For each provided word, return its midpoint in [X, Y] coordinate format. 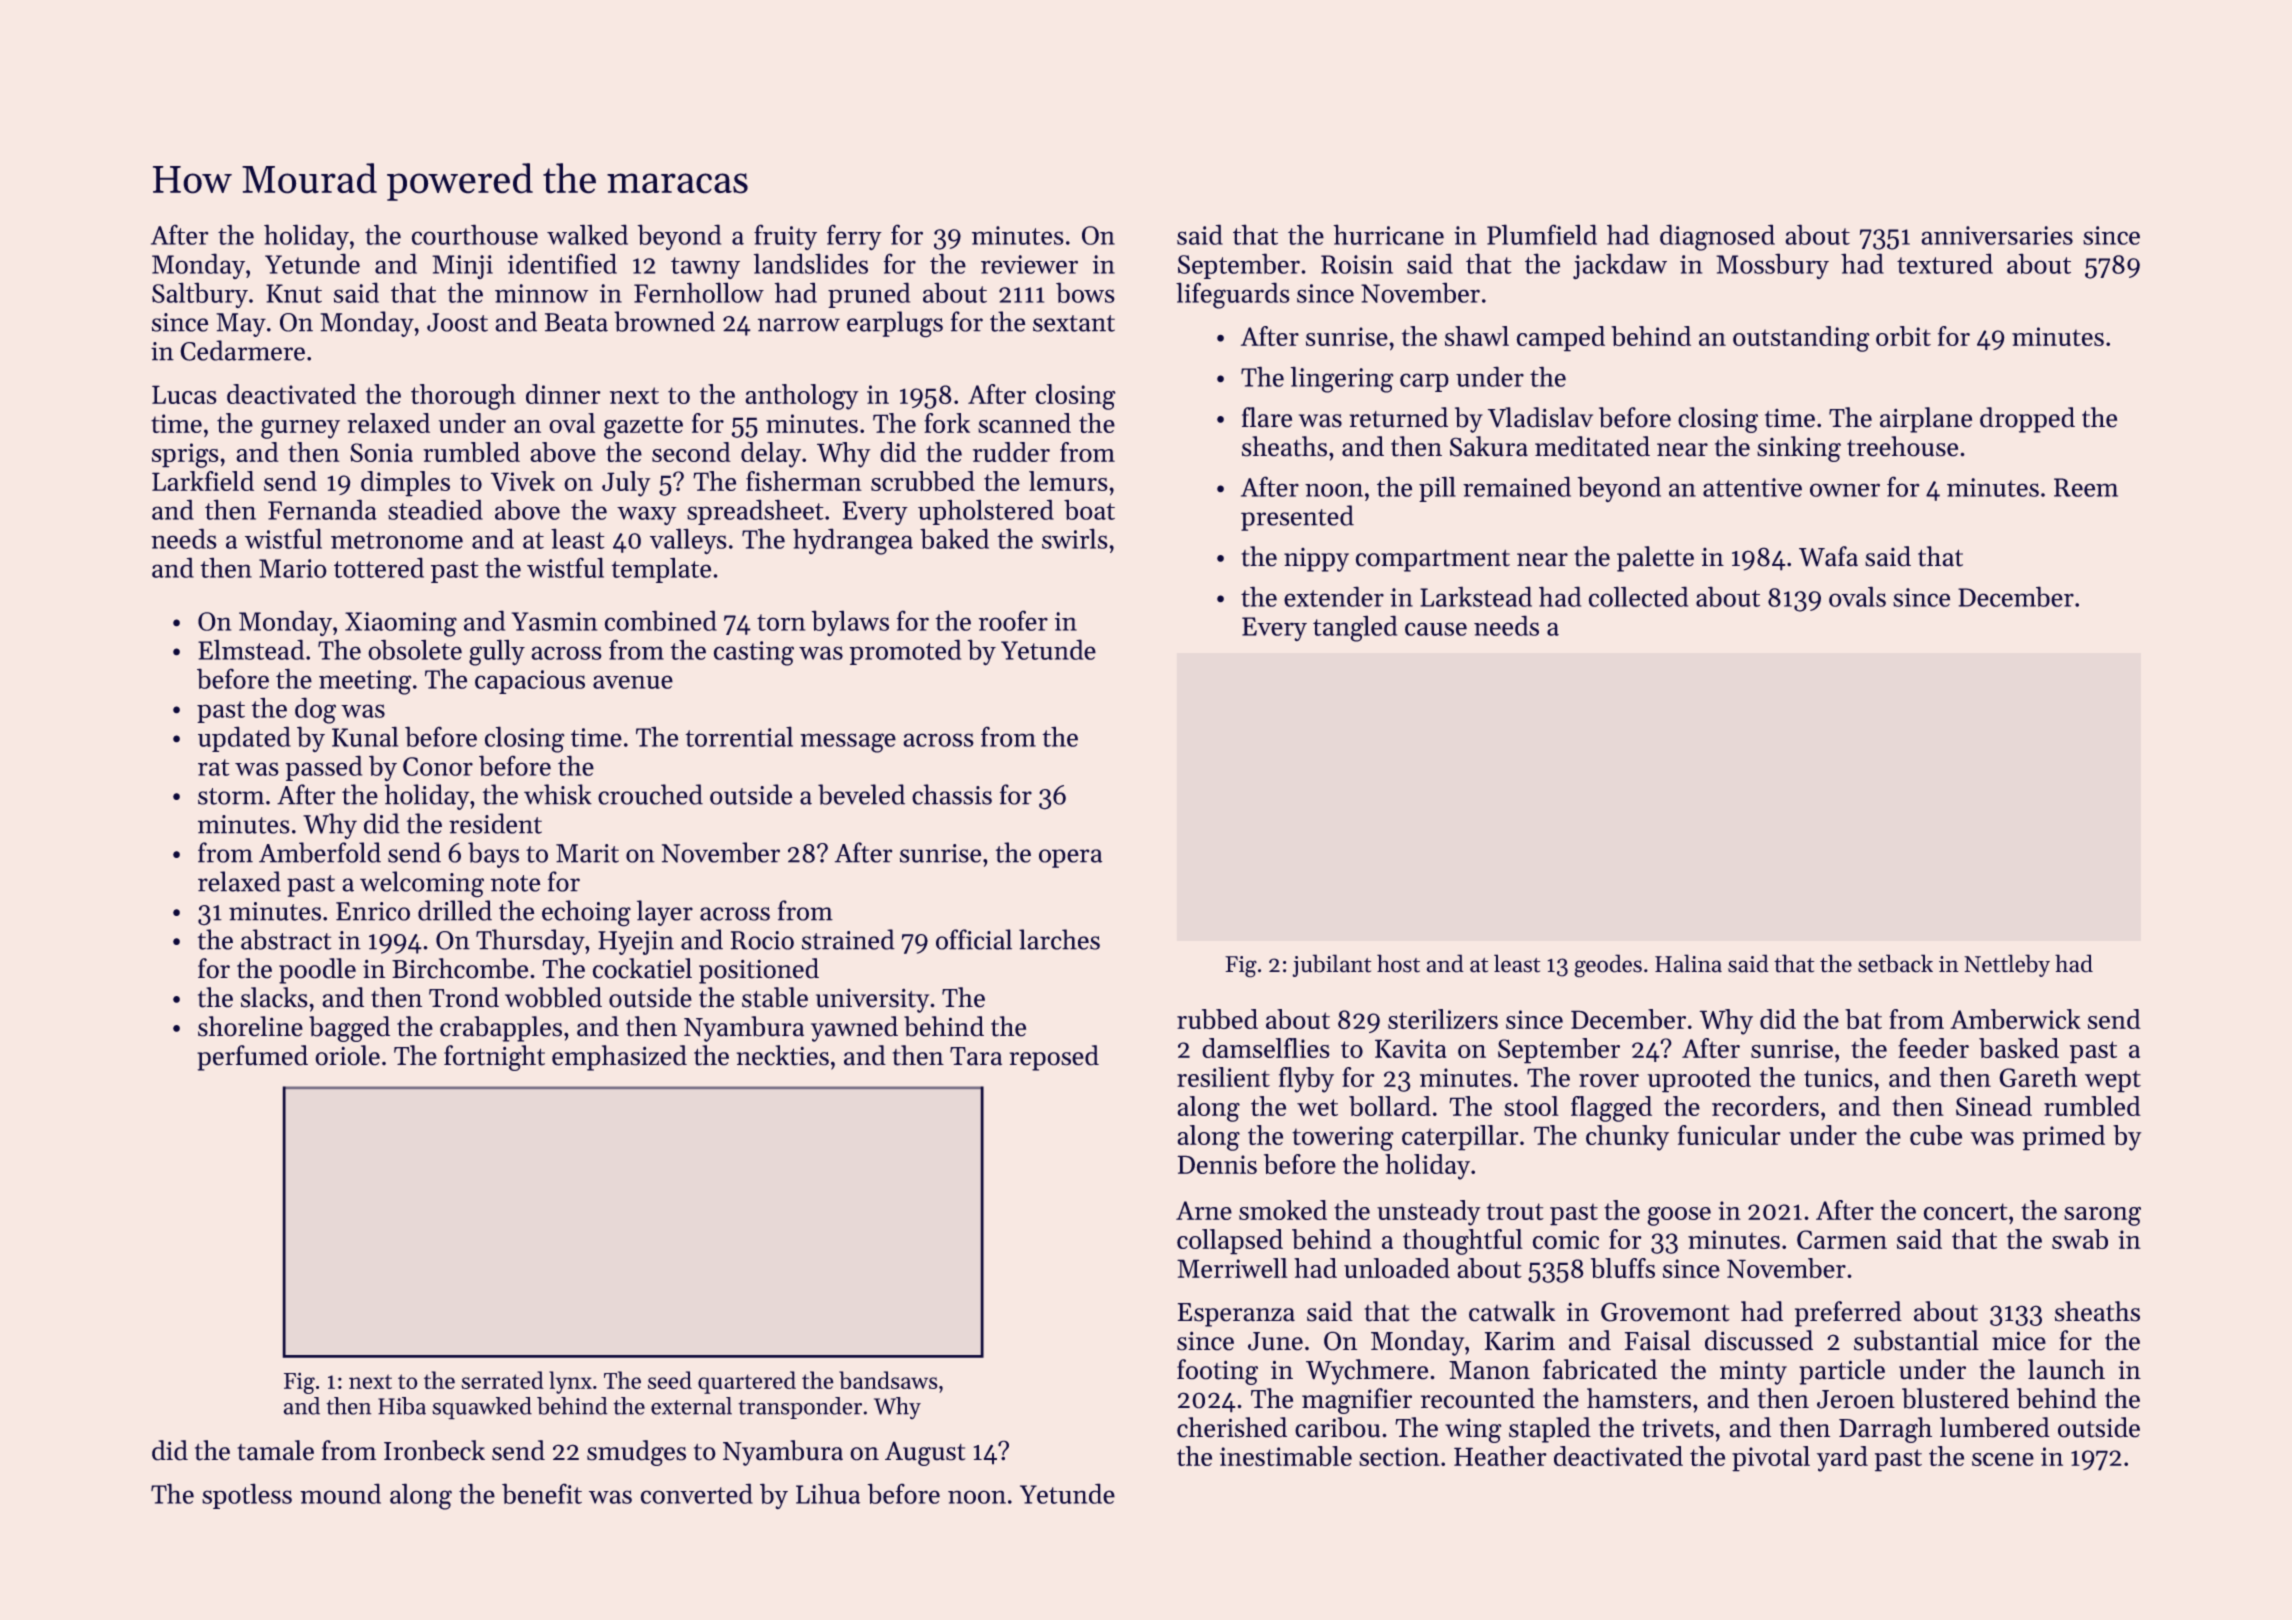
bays [493, 855]
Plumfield [1542, 234]
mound [340, 1493]
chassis [952, 794]
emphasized [619, 1058]
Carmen [1842, 1239]
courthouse [475, 234]
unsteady [1429, 1213]
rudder [1011, 452]
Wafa [1828, 556]
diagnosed [1717, 237]
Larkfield [203, 481]
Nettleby [2007, 965]
